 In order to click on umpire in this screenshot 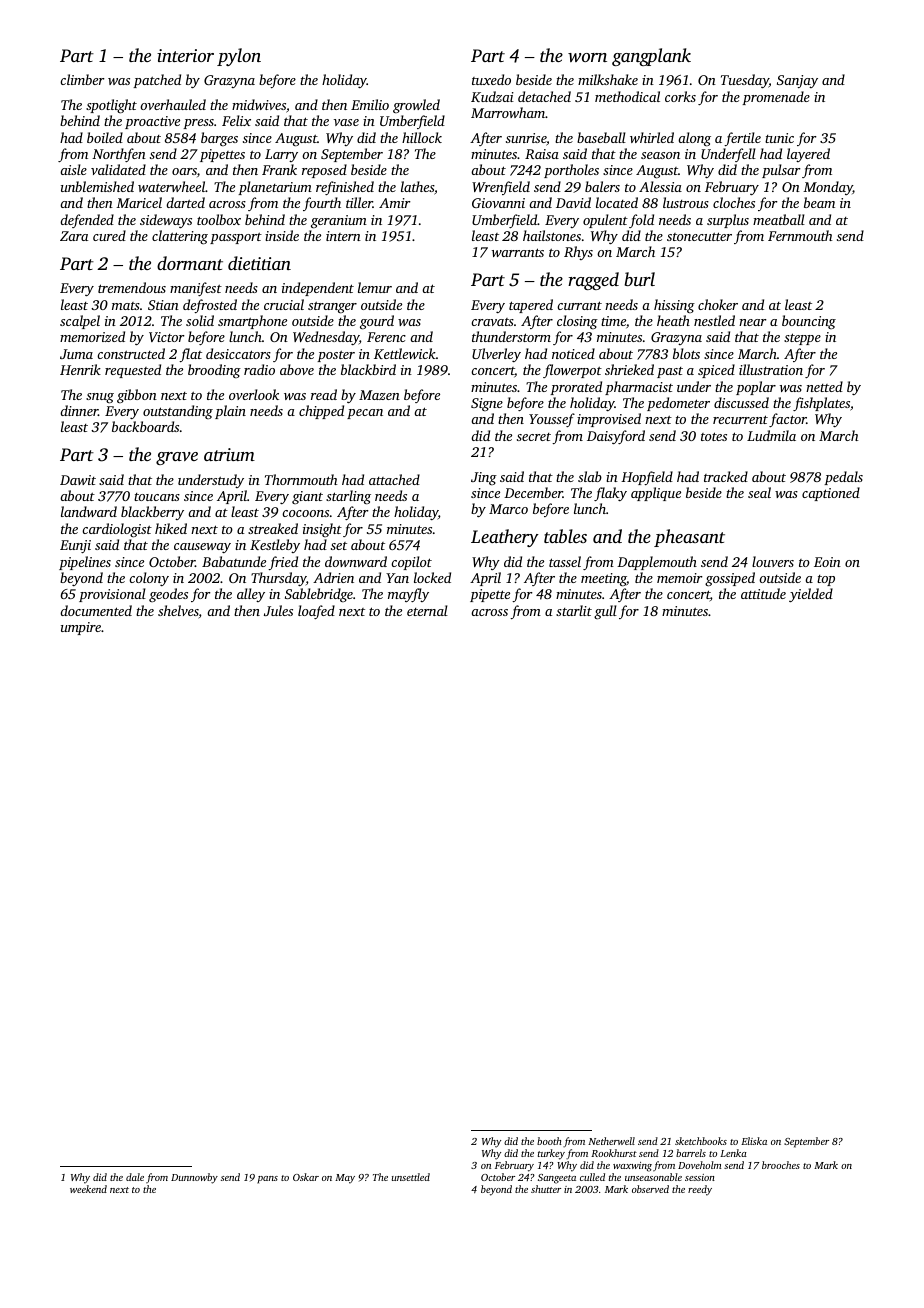, I will do `click(81, 628)`.
